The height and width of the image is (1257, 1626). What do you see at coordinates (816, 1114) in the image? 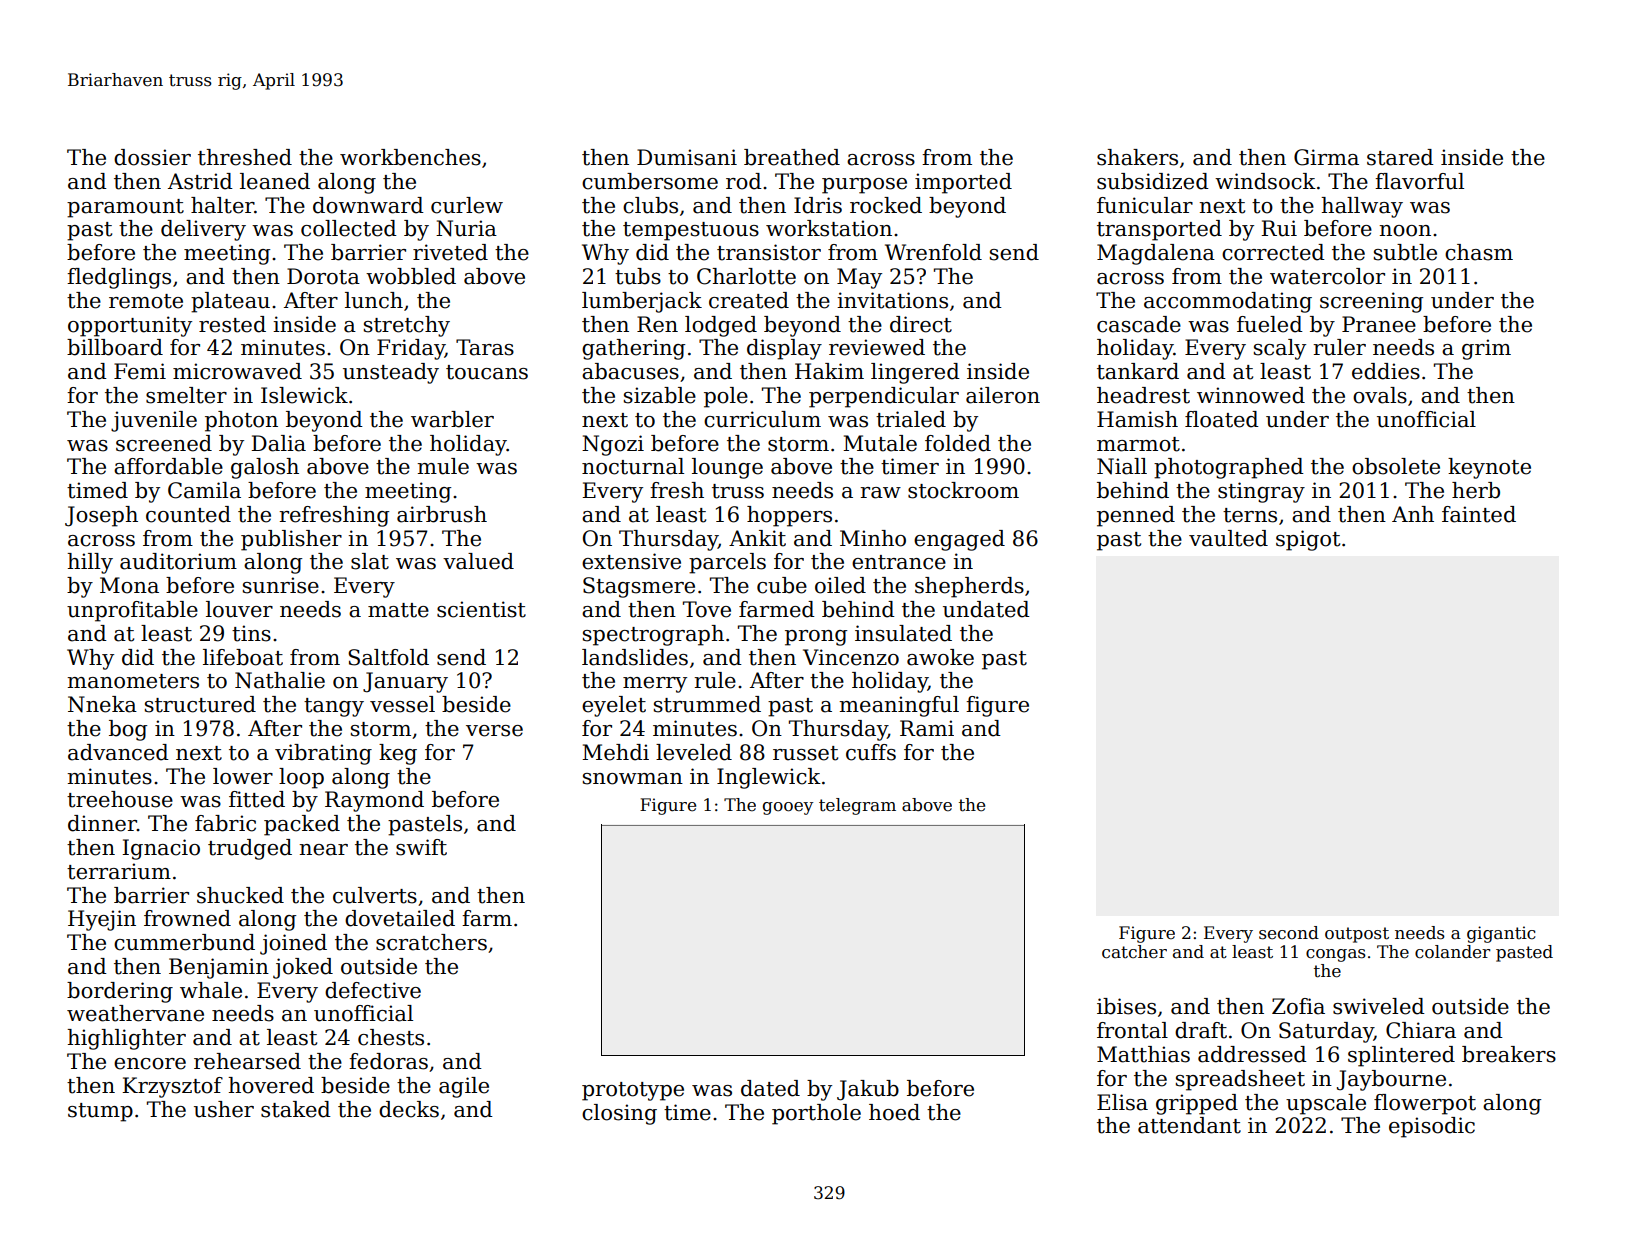
I see `porthole` at bounding box center [816, 1114].
